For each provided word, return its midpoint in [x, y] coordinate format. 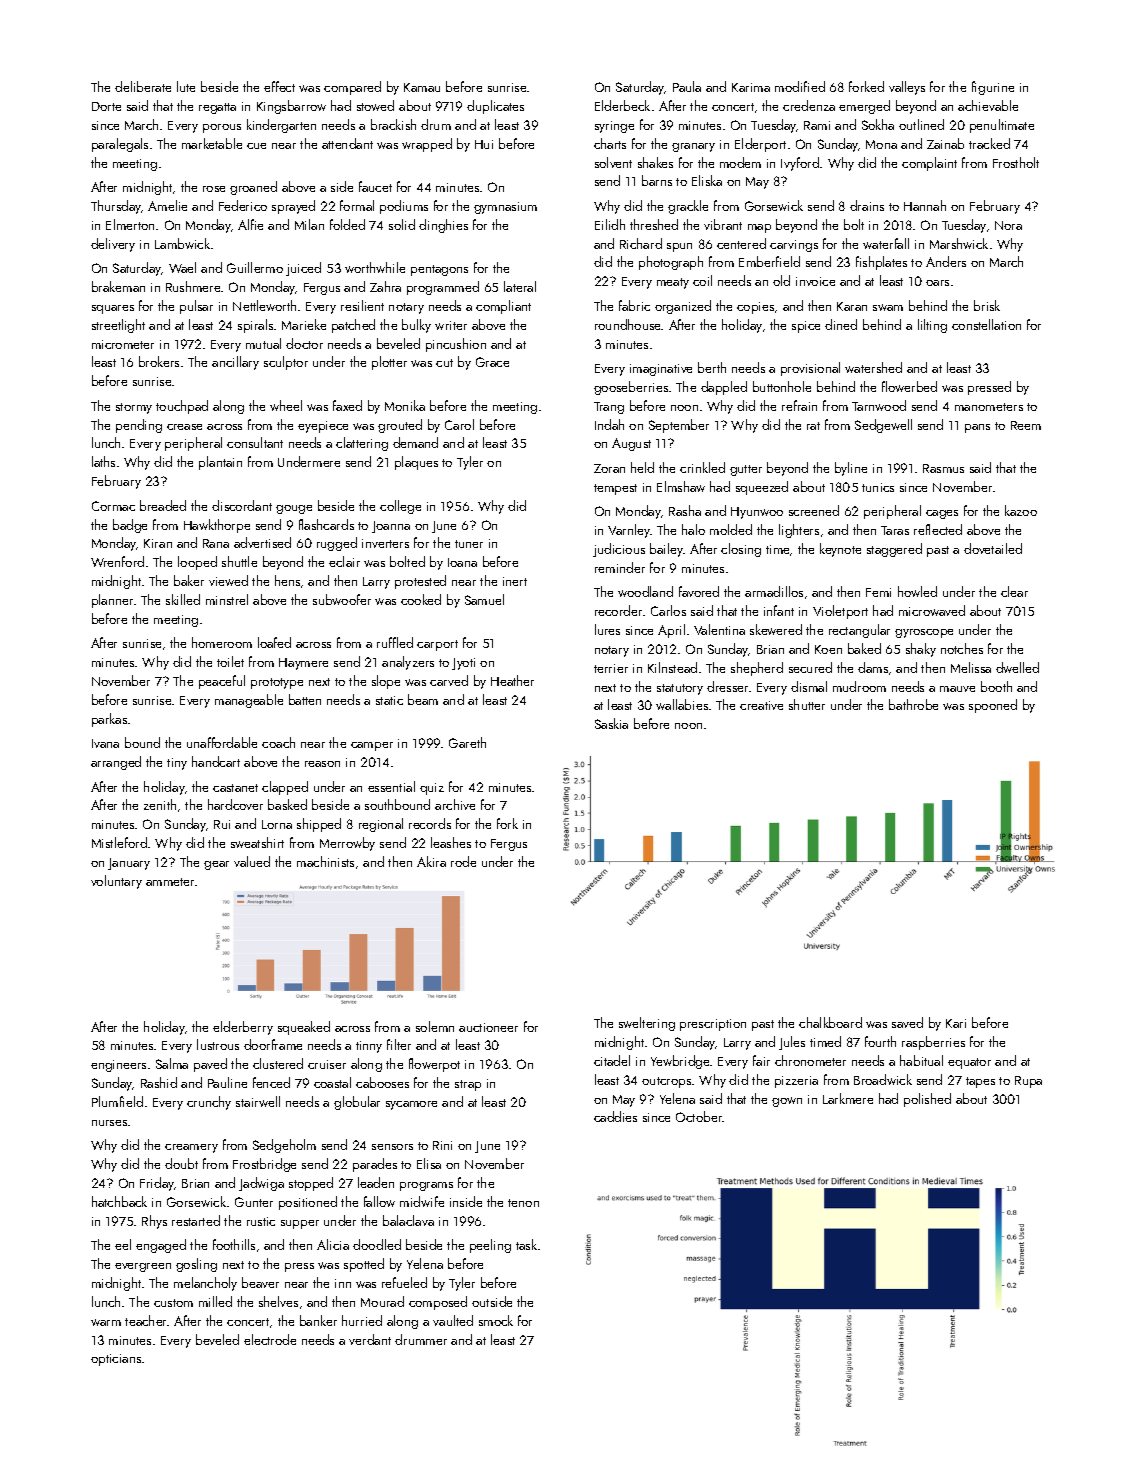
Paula [687, 86]
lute [186, 86]
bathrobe [913, 704]
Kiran [158, 543]
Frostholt [1016, 162]
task [526, 1244]
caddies [615, 1116]
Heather [512, 680]
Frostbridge [264, 1165]
